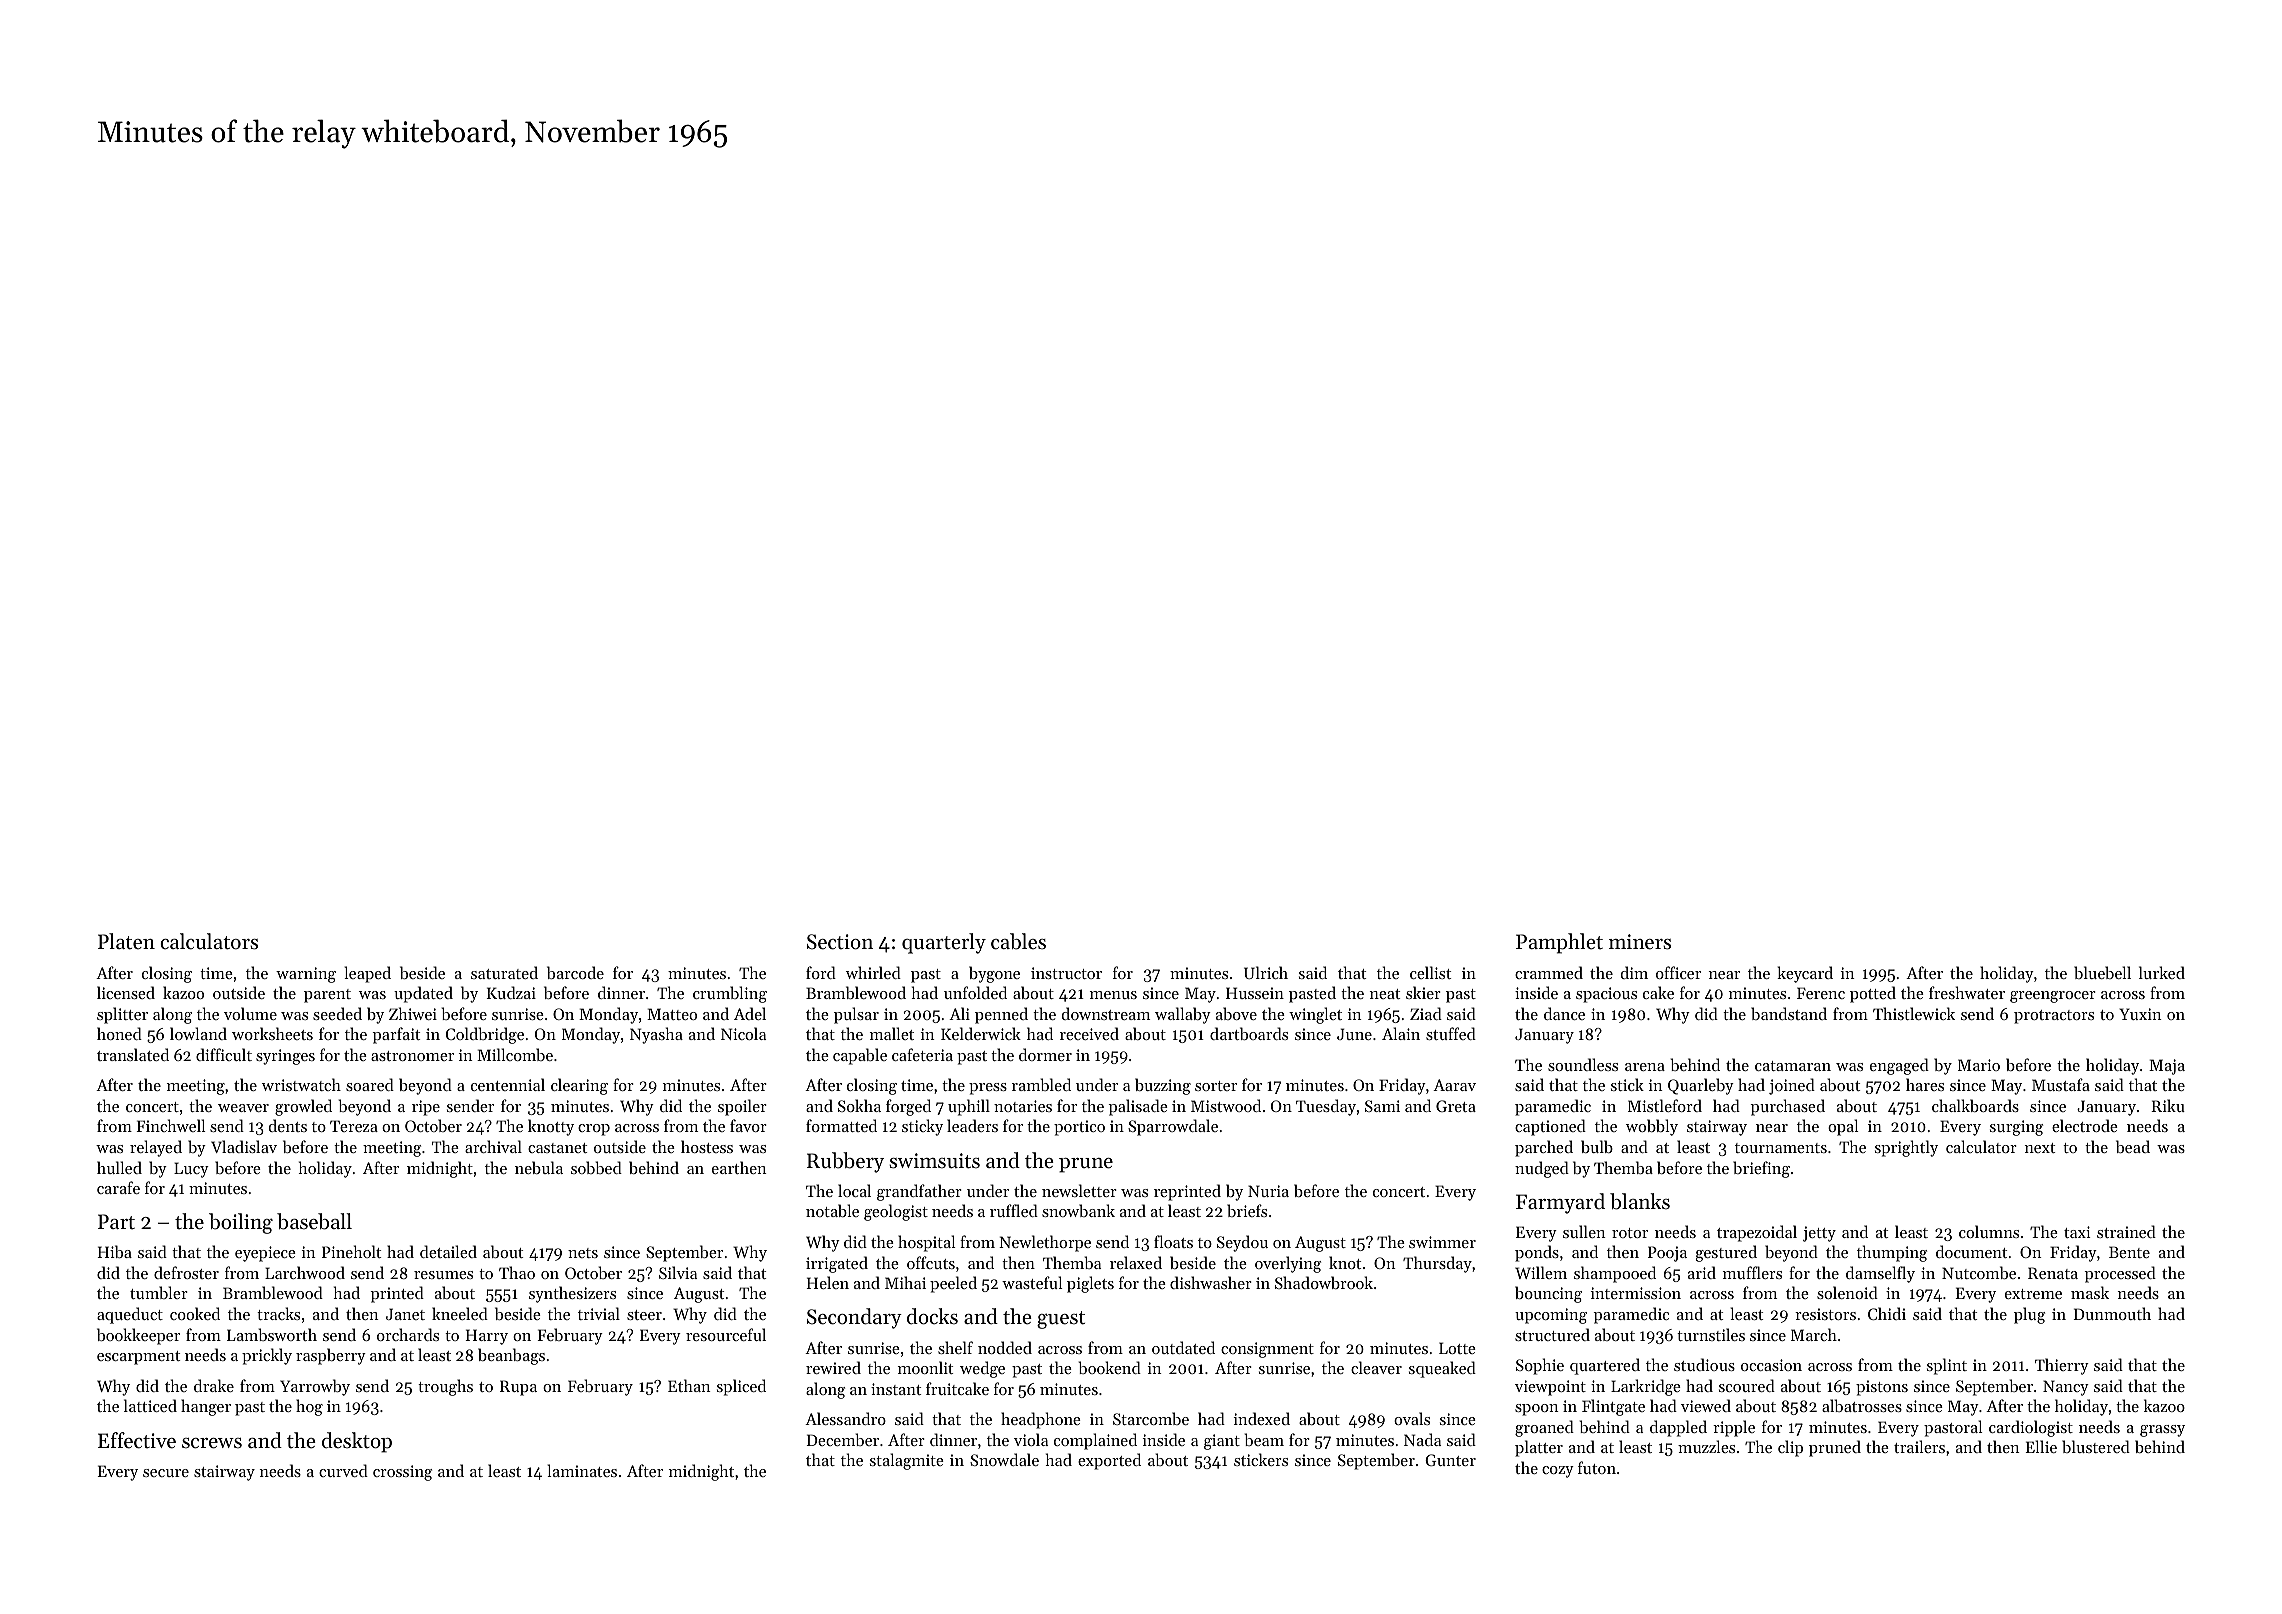  I want to click on received, so click(1089, 1033).
